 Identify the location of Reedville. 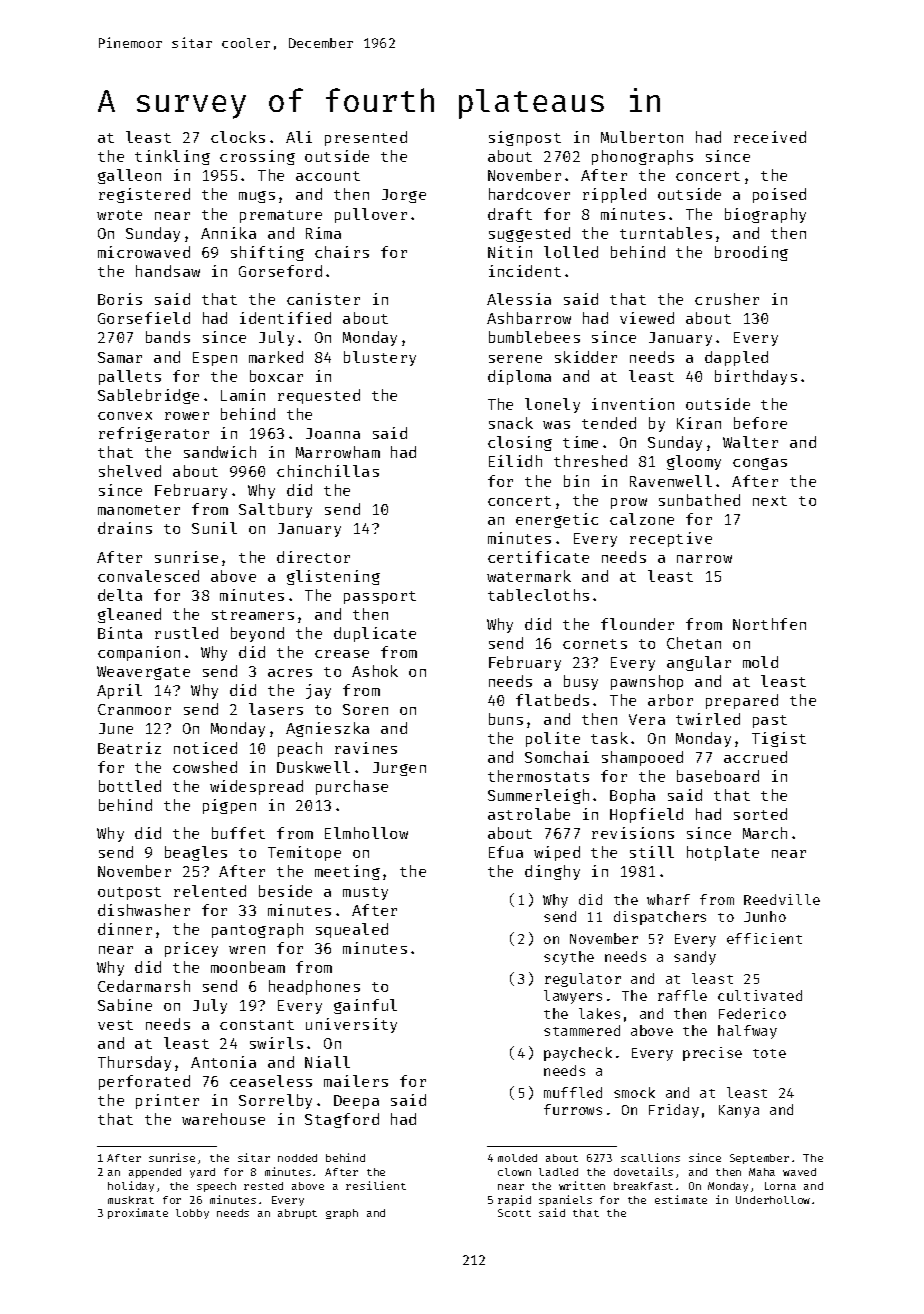
(782, 899).
